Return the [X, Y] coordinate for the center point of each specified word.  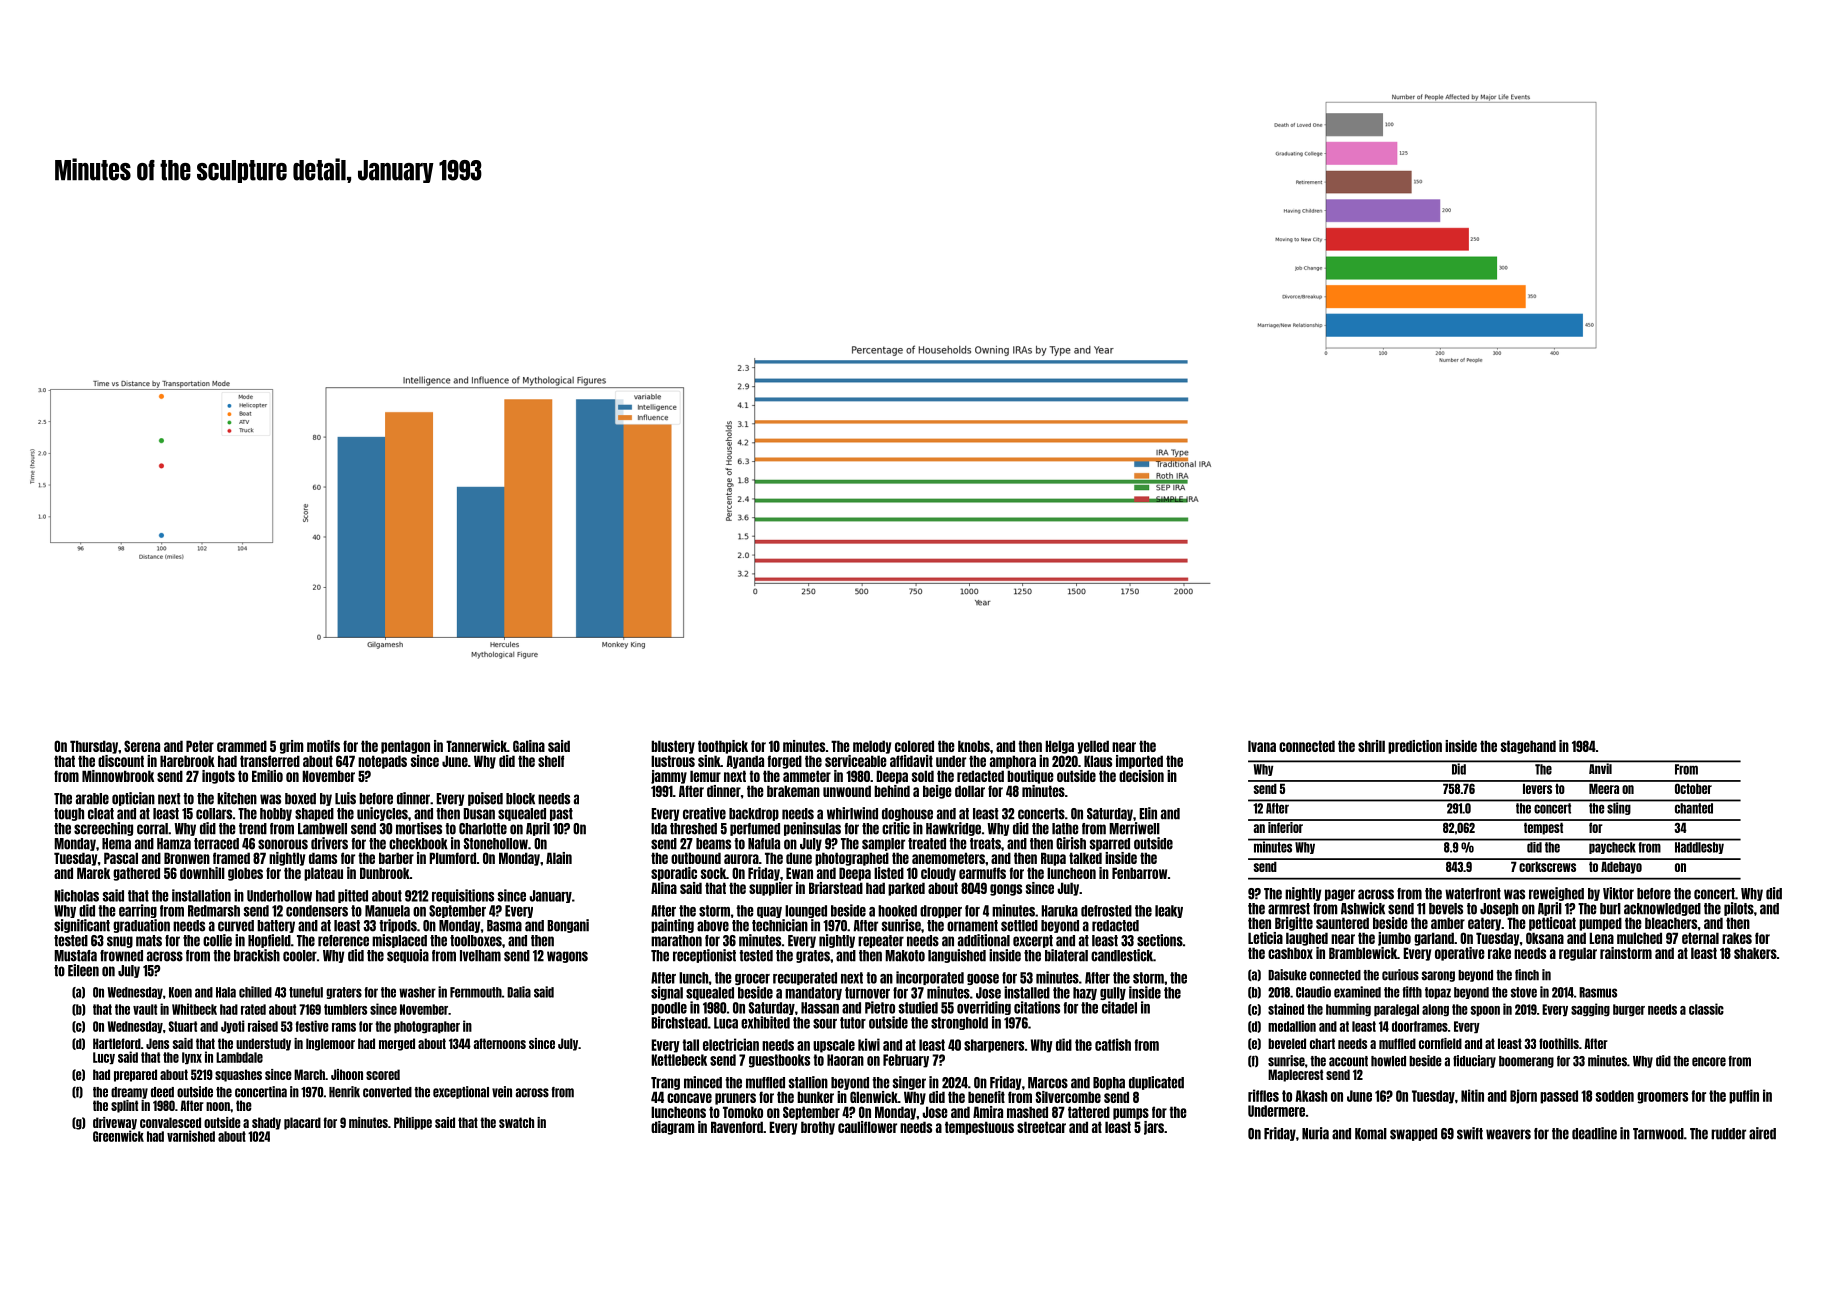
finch [1527, 975]
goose [983, 979]
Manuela [387, 911]
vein [502, 1092]
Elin [1148, 813]
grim [292, 747]
